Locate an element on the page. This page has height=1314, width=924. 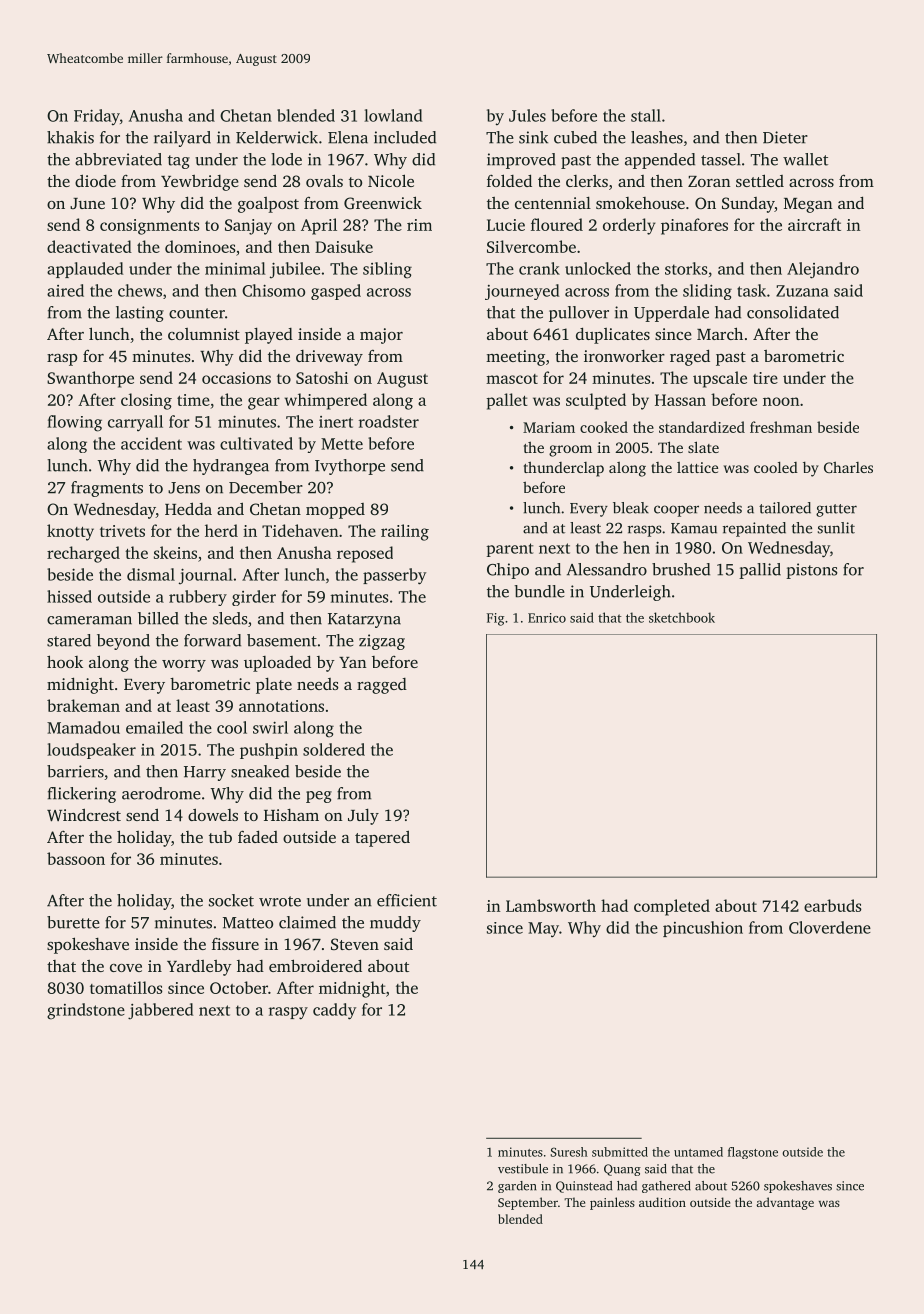
railyard is located at coordinates (182, 139).
